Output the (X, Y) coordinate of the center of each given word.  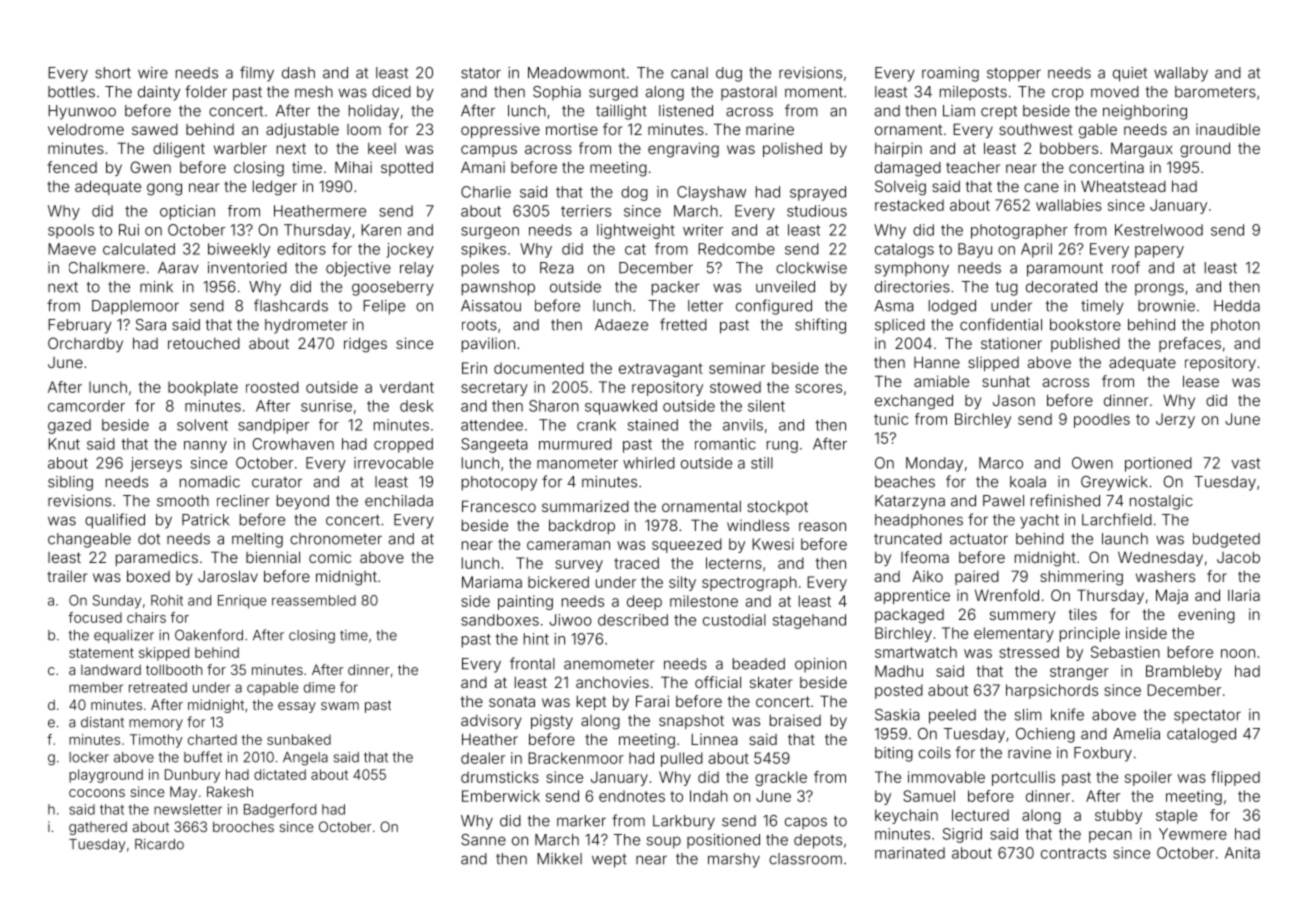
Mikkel (559, 859)
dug (729, 74)
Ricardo (159, 844)
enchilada (399, 501)
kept (591, 703)
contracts (1073, 853)
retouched (204, 343)
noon (1238, 653)
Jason (1014, 400)
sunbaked (299, 739)
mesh (314, 92)
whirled (649, 463)
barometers (1215, 92)
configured (774, 307)
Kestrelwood (1159, 230)
